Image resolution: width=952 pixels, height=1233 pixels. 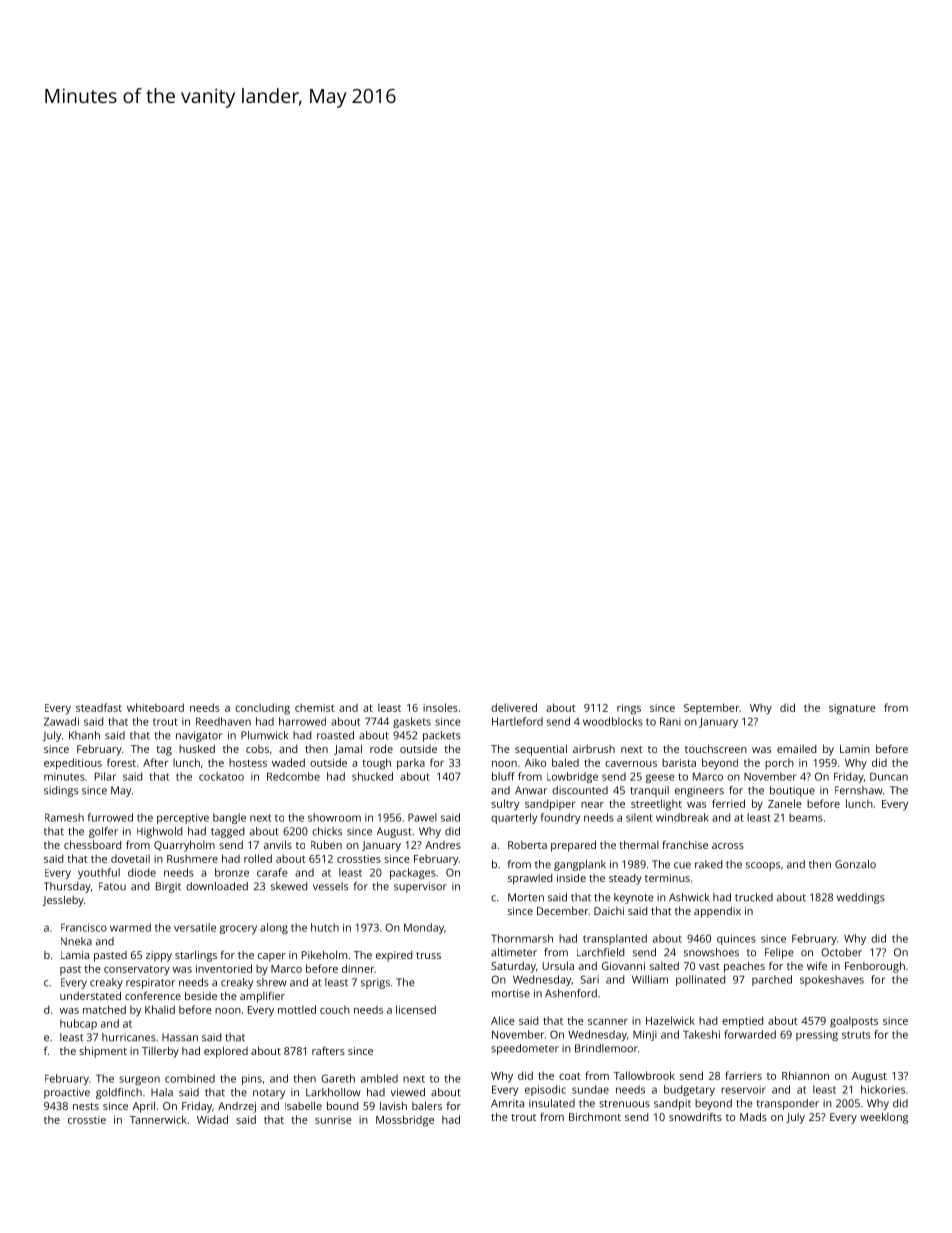 I want to click on September, so click(x=711, y=708).
